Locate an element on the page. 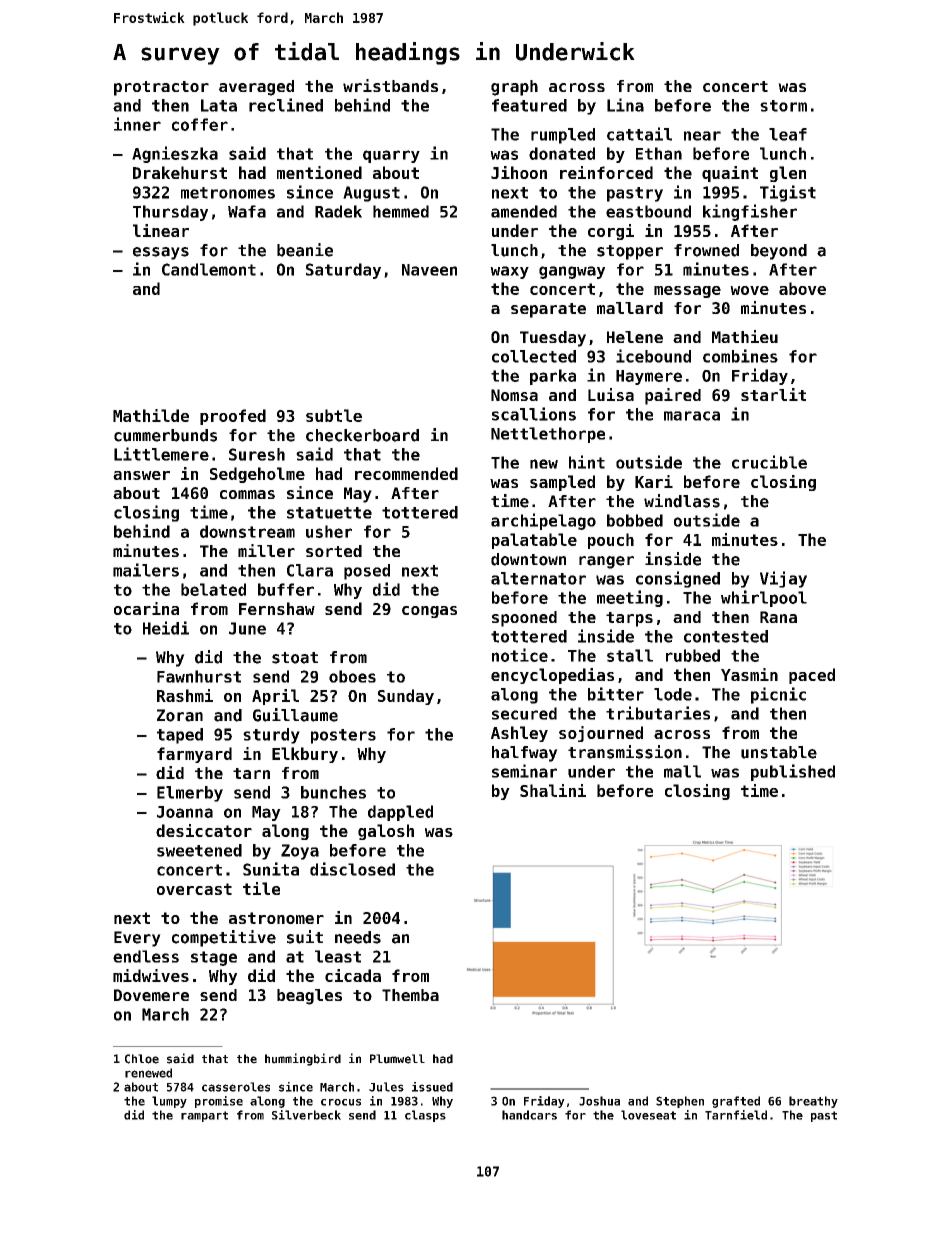 The image size is (952, 1233). posters is located at coordinates (343, 736).
